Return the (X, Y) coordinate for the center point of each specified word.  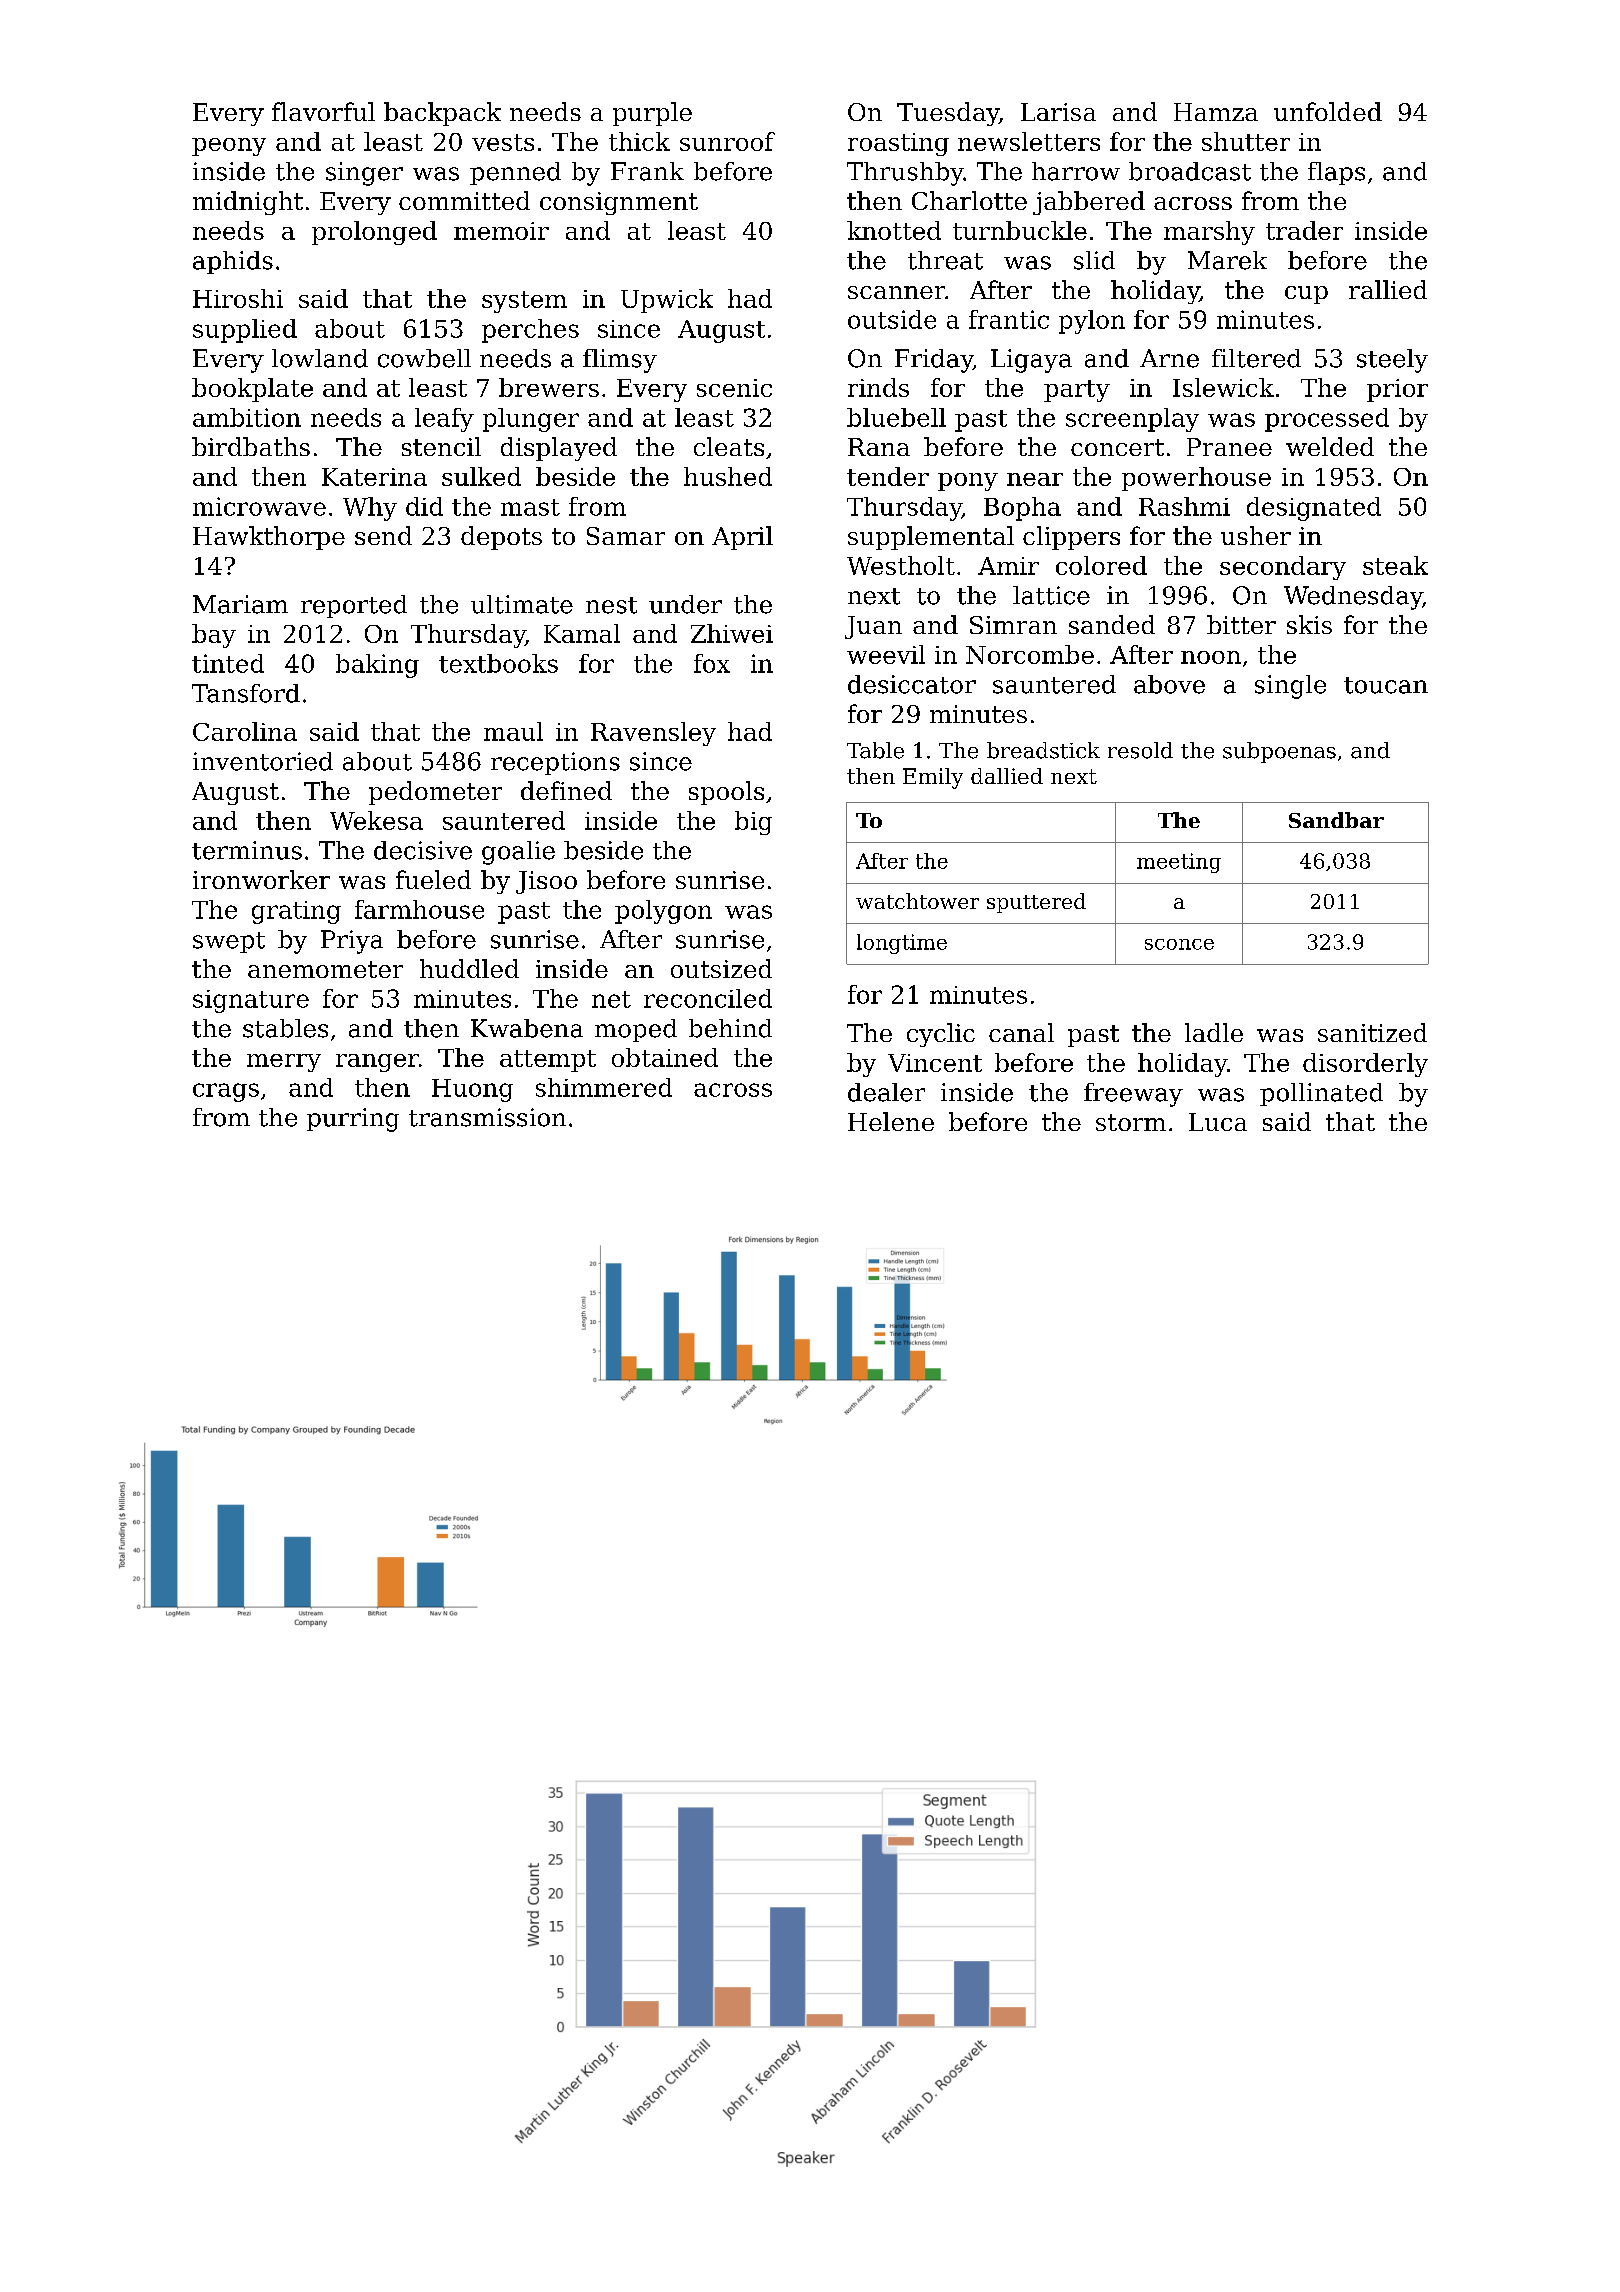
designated (1314, 509)
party (1077, 391)
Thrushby (905, 174)
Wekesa (376, 820)
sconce (1179, 944)
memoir (501, 231)
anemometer (325, 969)
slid (1094, 260)
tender (888, 476)
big (753, 823)
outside (892, 319)
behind (730, 1028)
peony (229, 147)
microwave (259, 506)
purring (353, 1120)
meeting (1179, 863)
